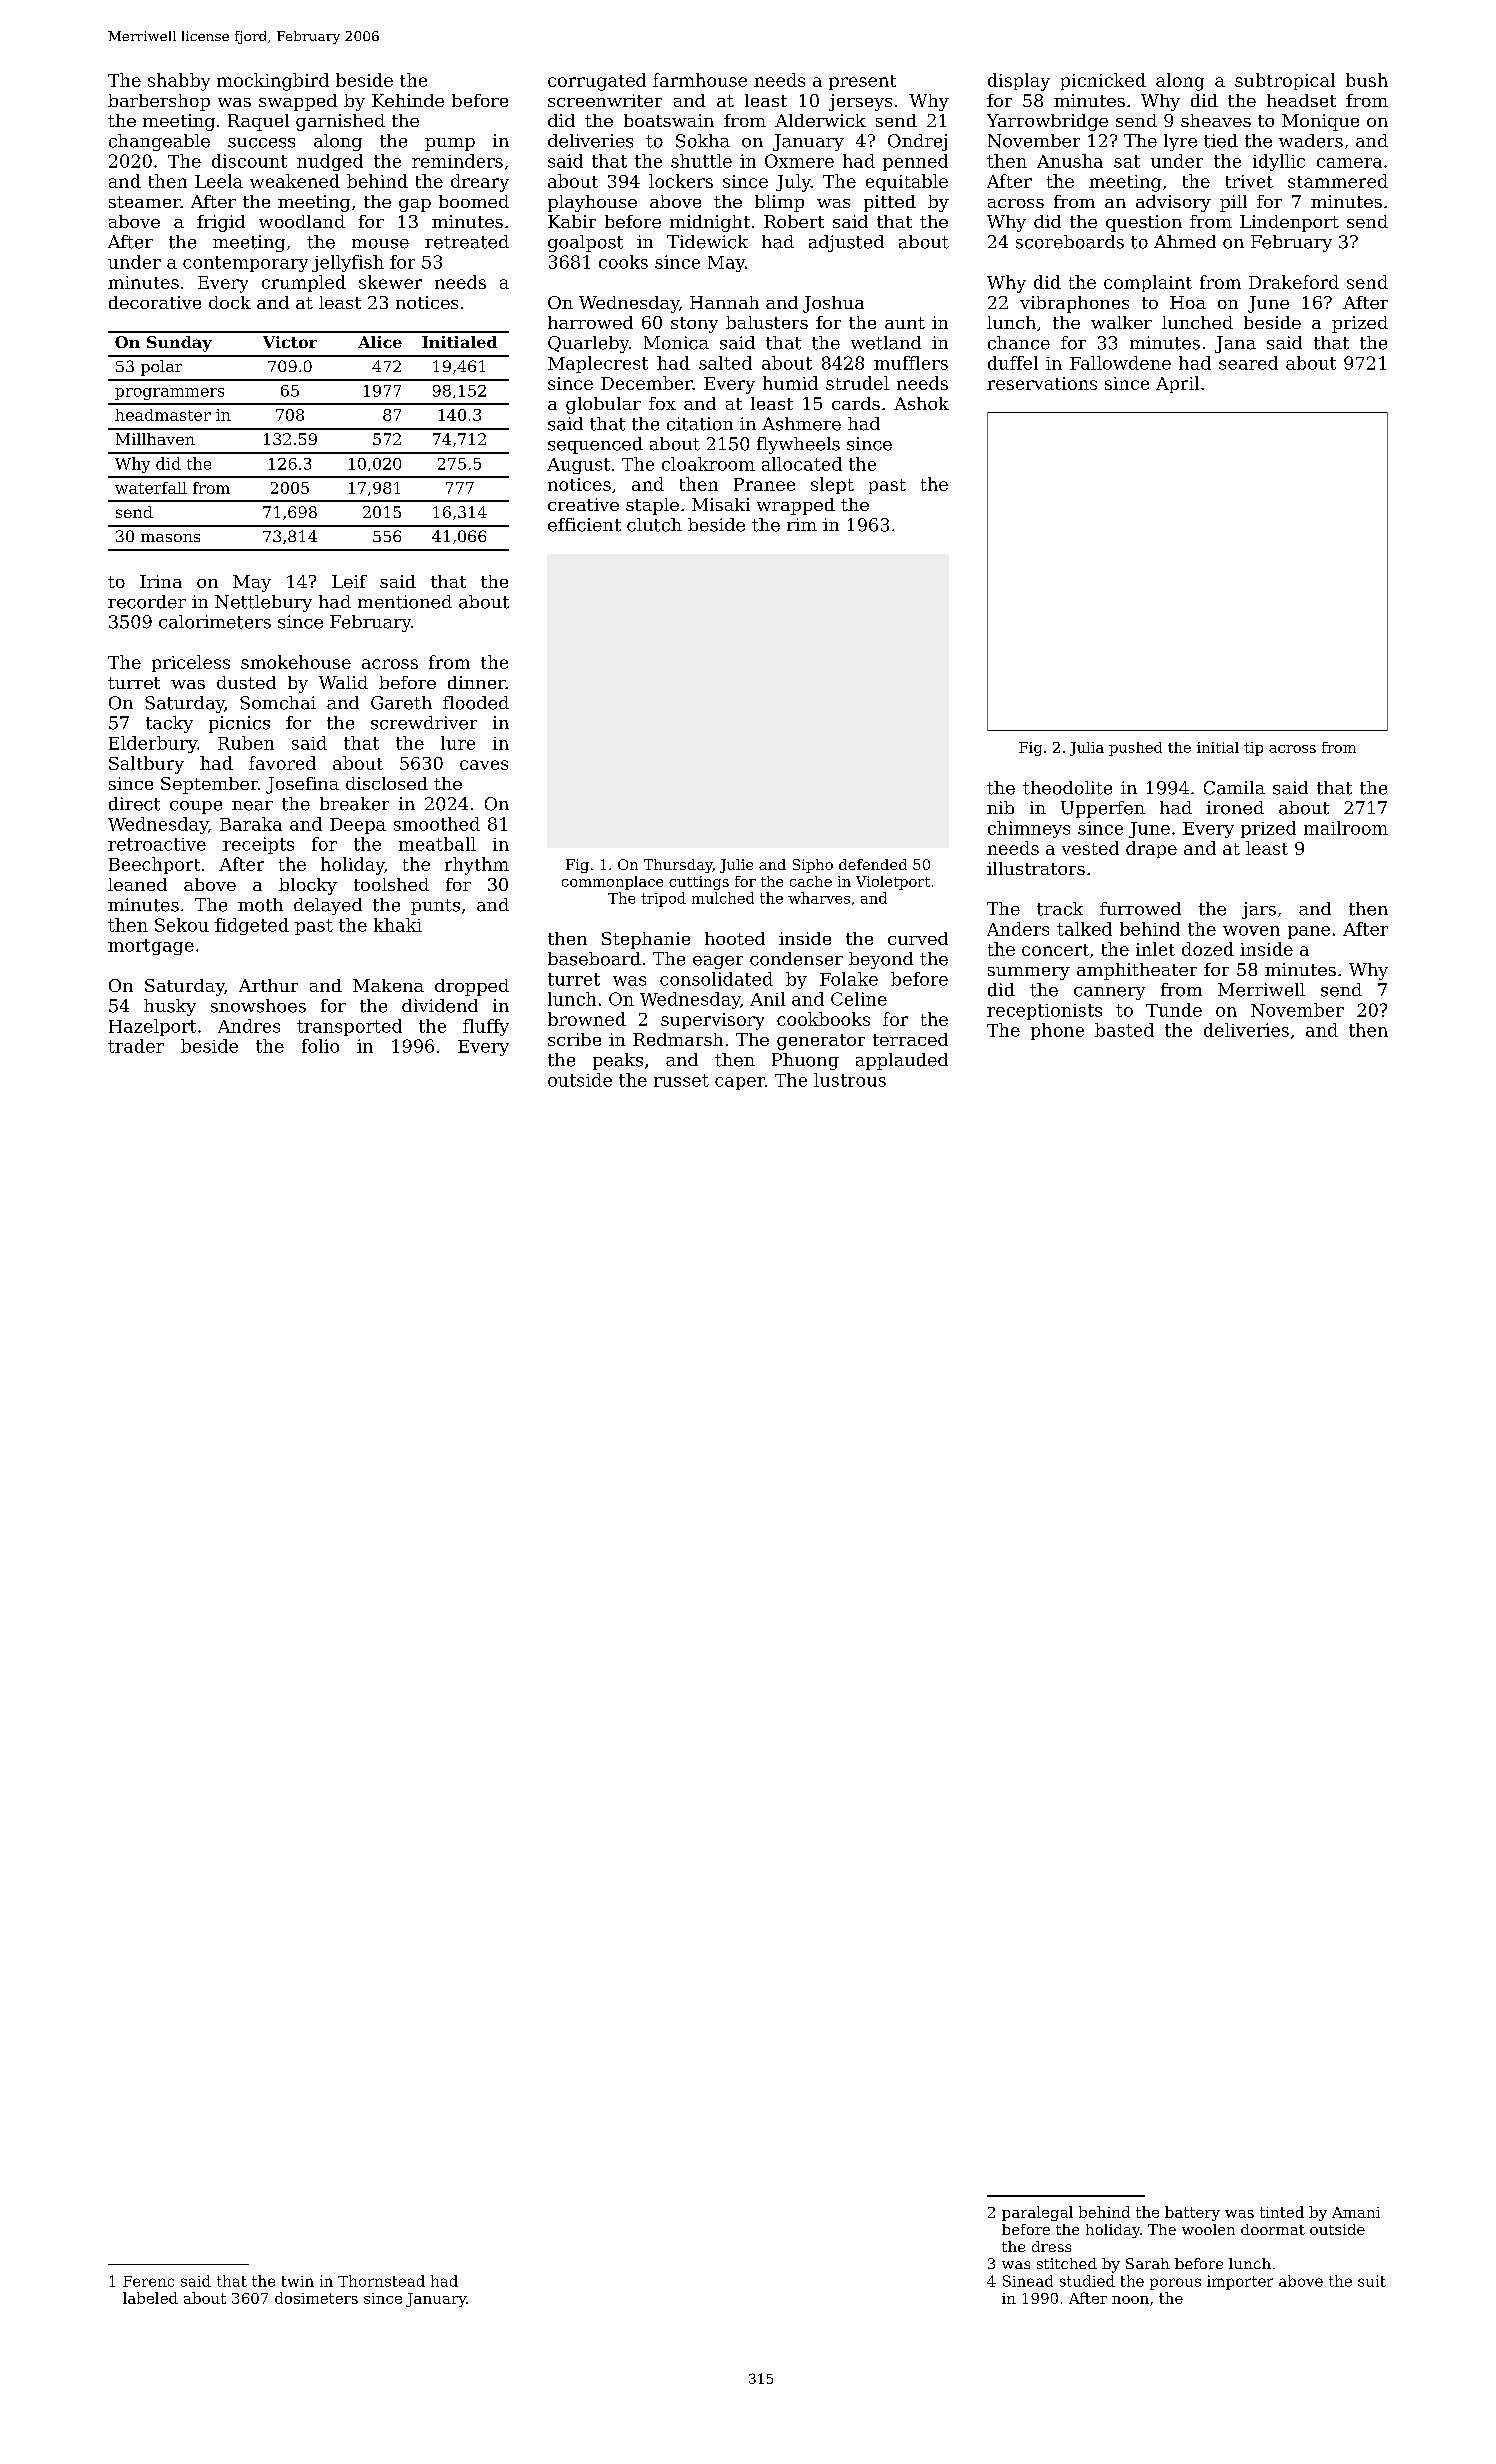  Describe the element at coordinates (681, 1080) in the document. I see `russet` at that location.
